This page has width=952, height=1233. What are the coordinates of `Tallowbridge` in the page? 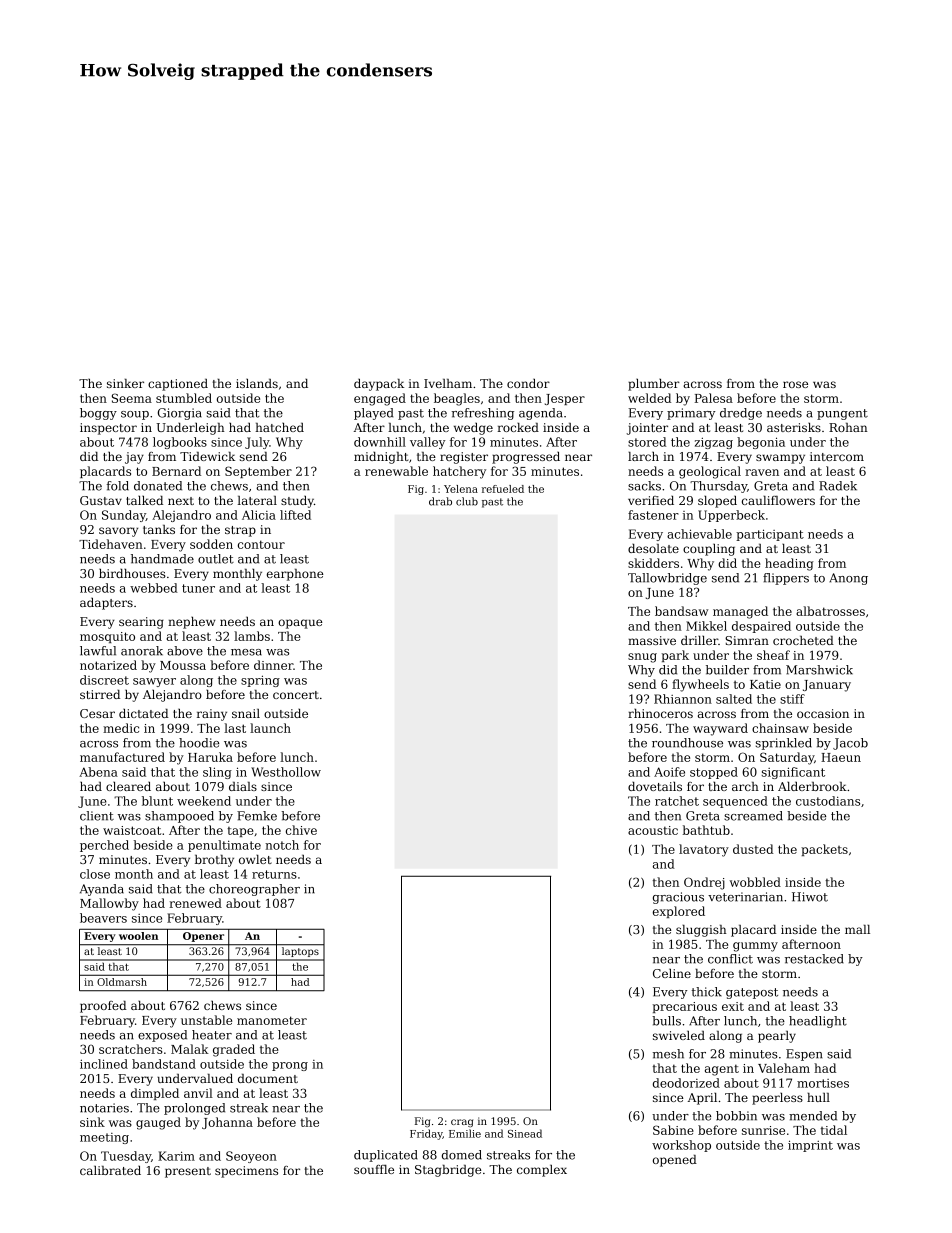 It's located at (667, 579).
